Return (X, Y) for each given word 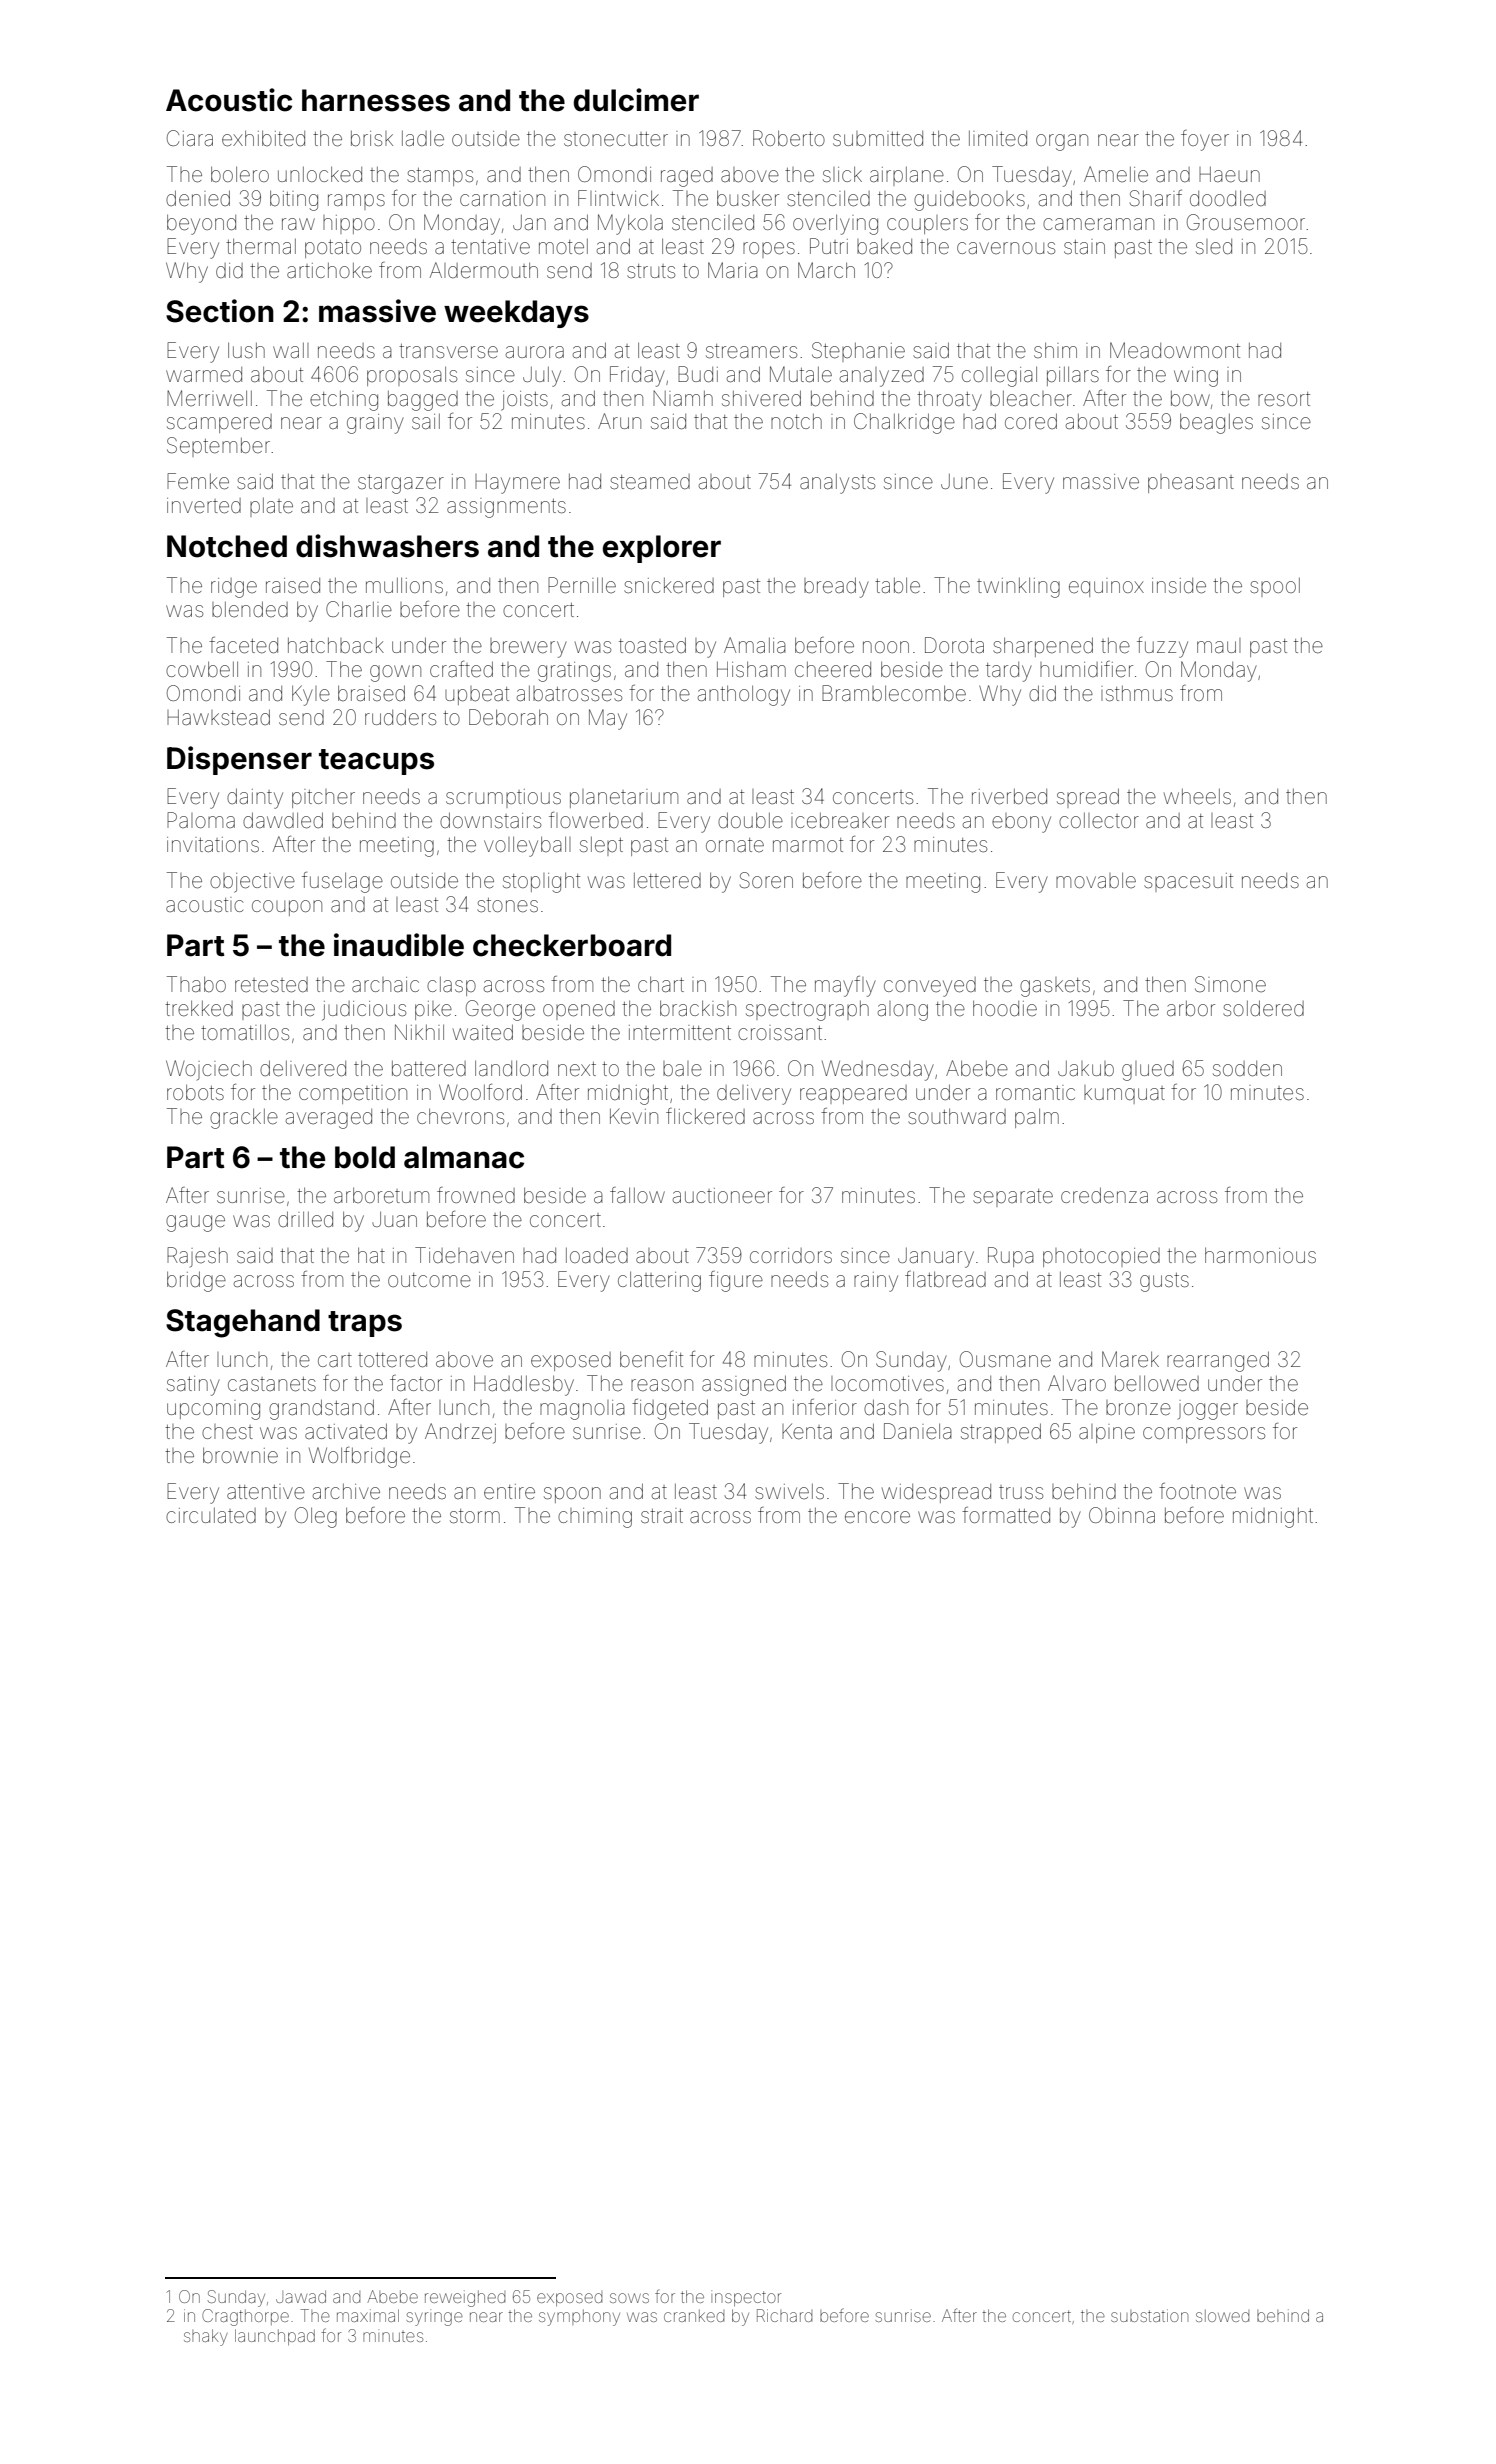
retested (271, 985)
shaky (206, 2337)
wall (291, 350)
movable (1096, 880)
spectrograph (807, 1011)
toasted (652, 645)
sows (629, 2298)
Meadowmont (1175, 350)
